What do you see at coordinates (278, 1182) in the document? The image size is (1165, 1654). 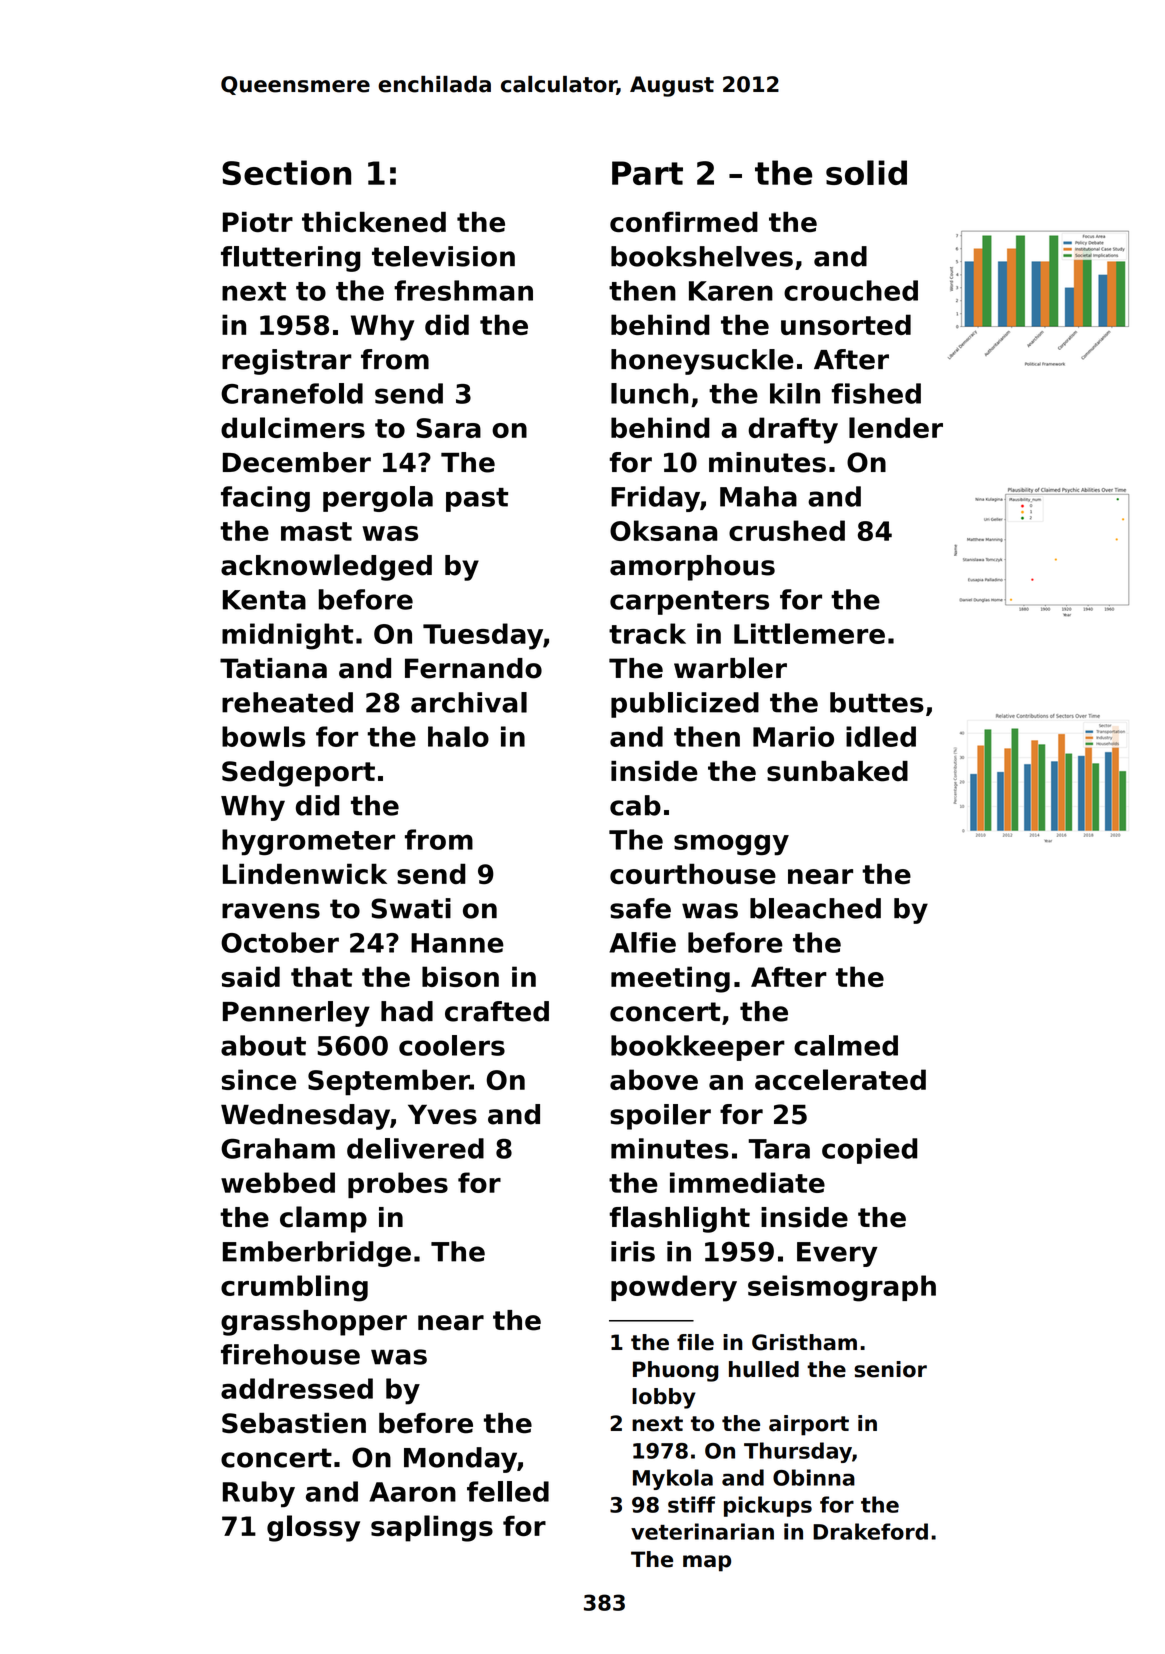 I see `webbed` at bounding box center [278, 1182].
